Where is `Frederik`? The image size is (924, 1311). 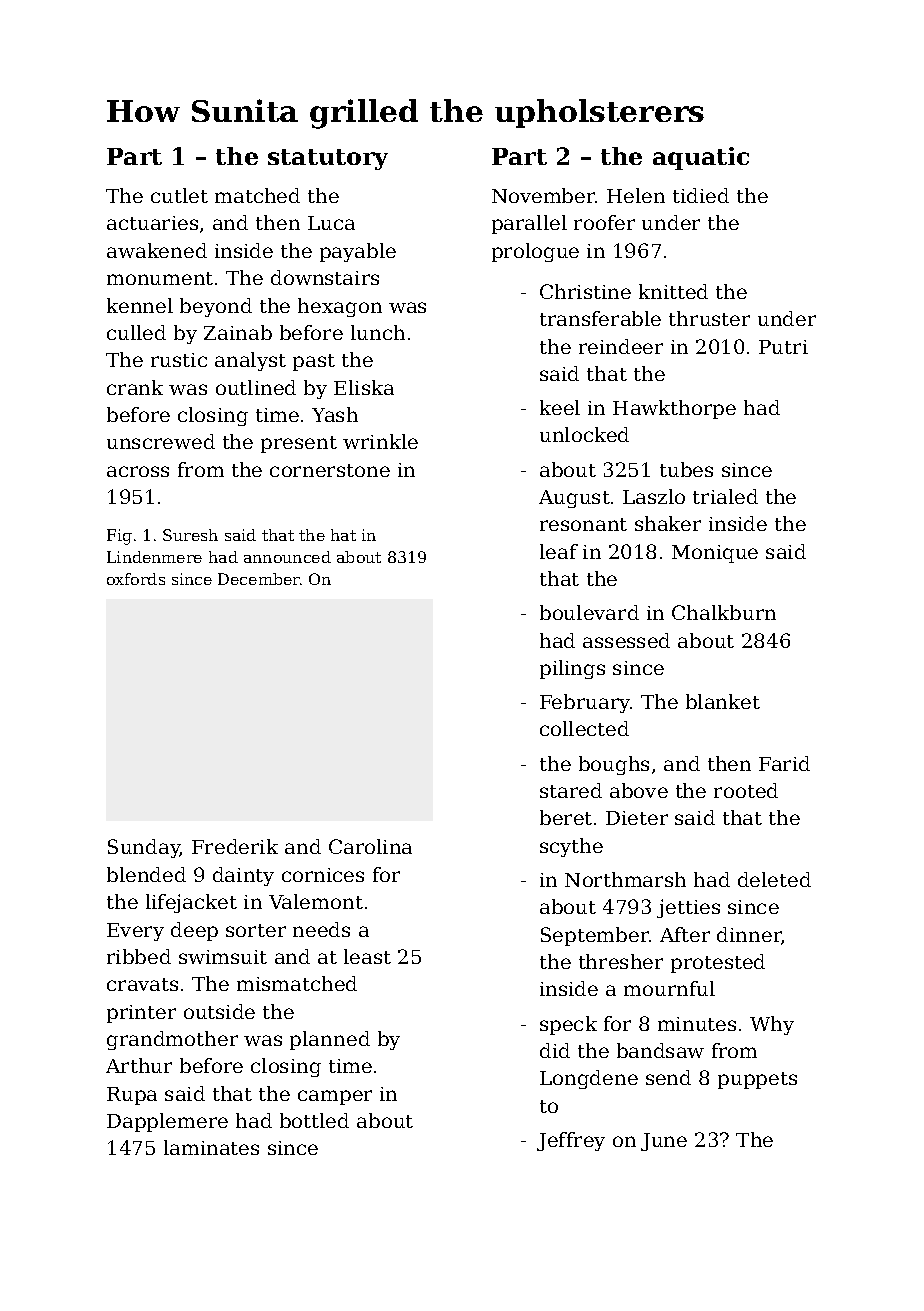
Frederik is located at coordinates (235, 846).
